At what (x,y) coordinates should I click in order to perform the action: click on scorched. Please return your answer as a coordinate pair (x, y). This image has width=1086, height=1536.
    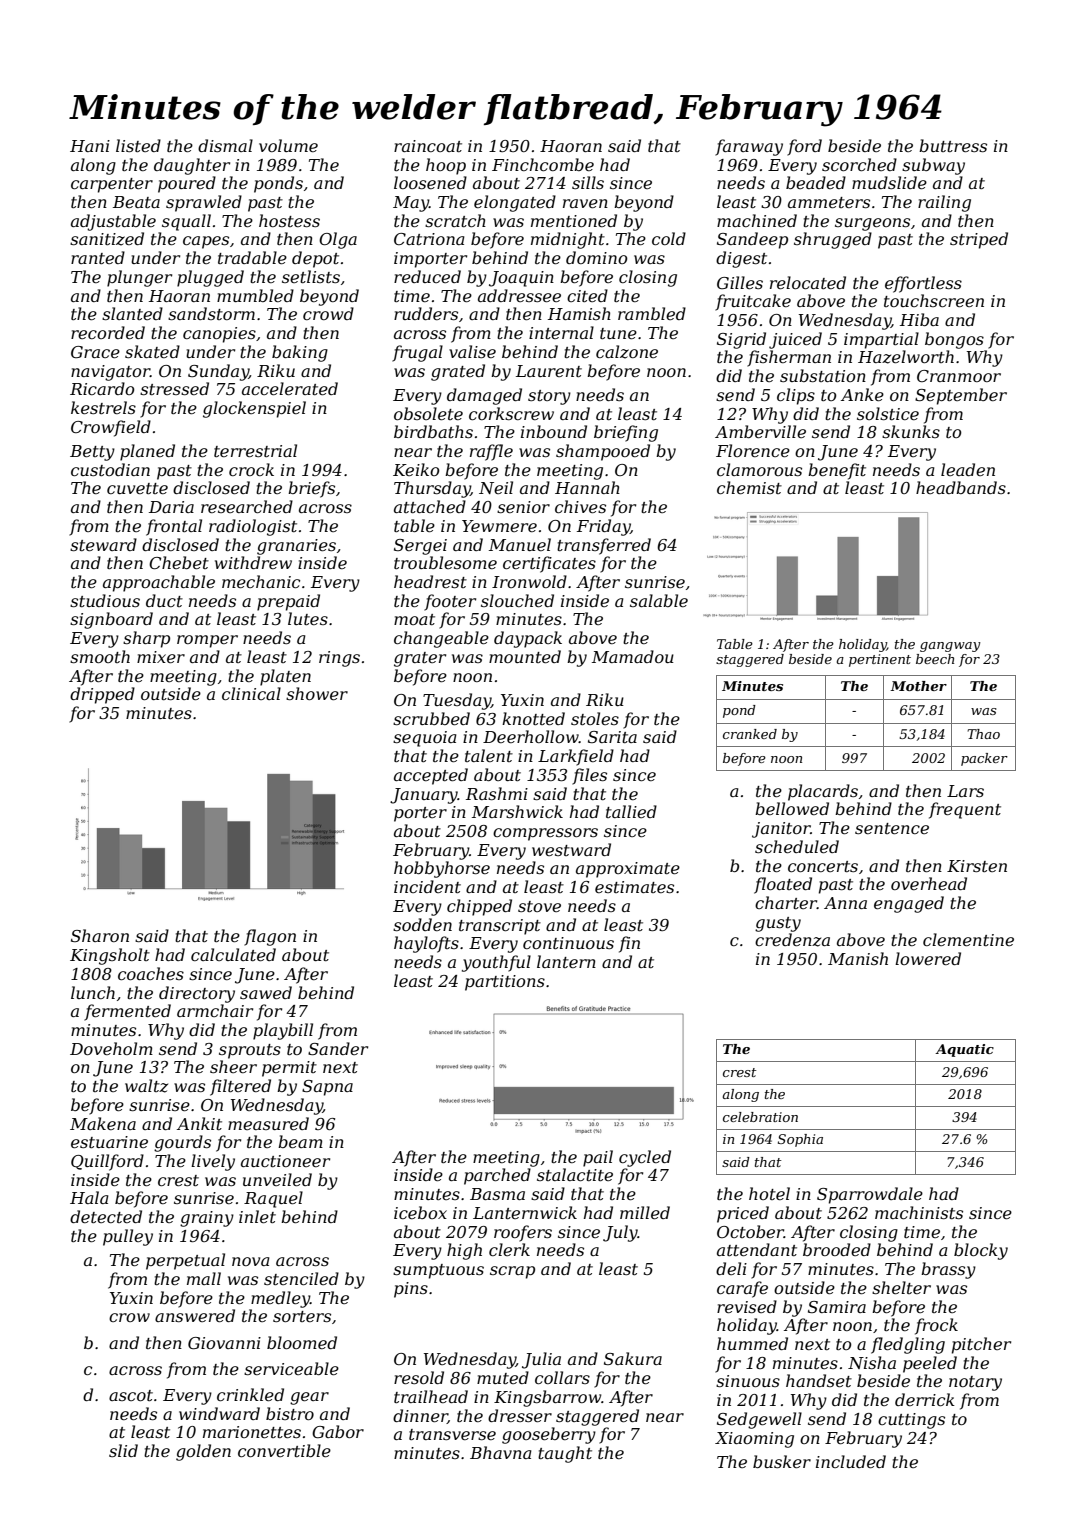
    Looking at the image, I should click on (859, 164).
